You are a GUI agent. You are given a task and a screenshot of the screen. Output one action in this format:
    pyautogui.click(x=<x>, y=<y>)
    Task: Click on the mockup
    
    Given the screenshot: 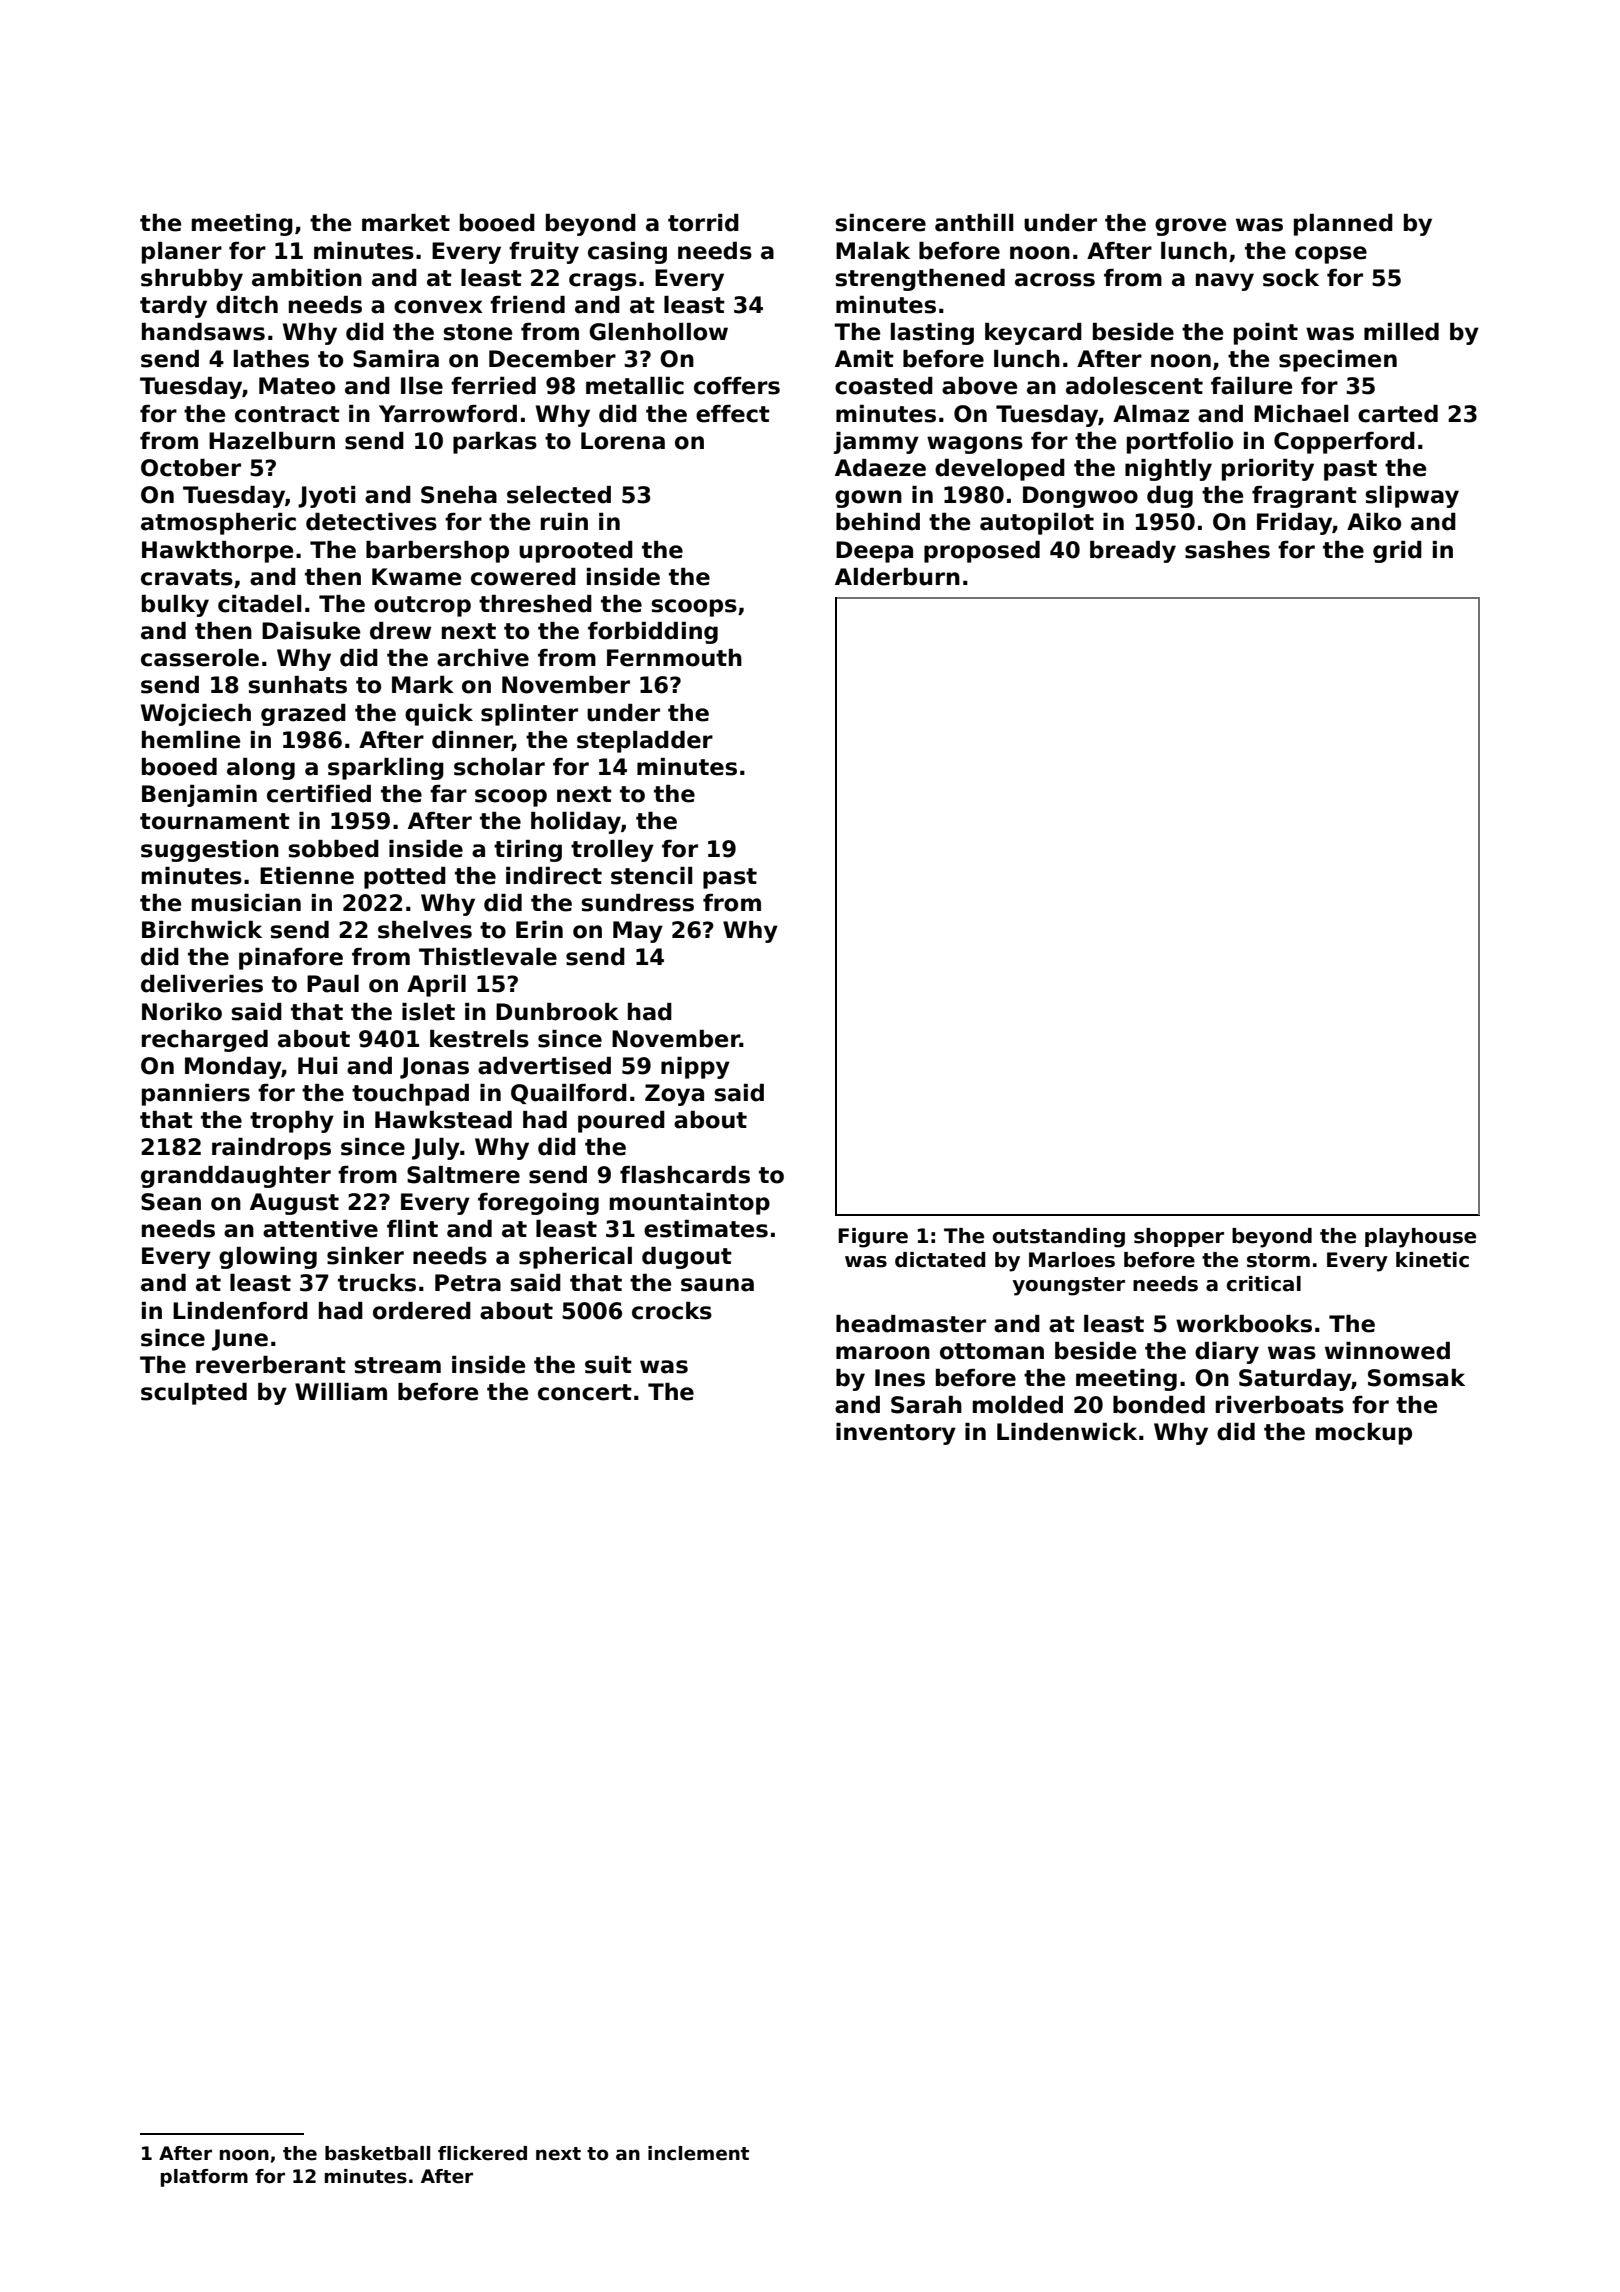 What is the action you would take?
    pyautogui.click(x=1364, y=1434)
